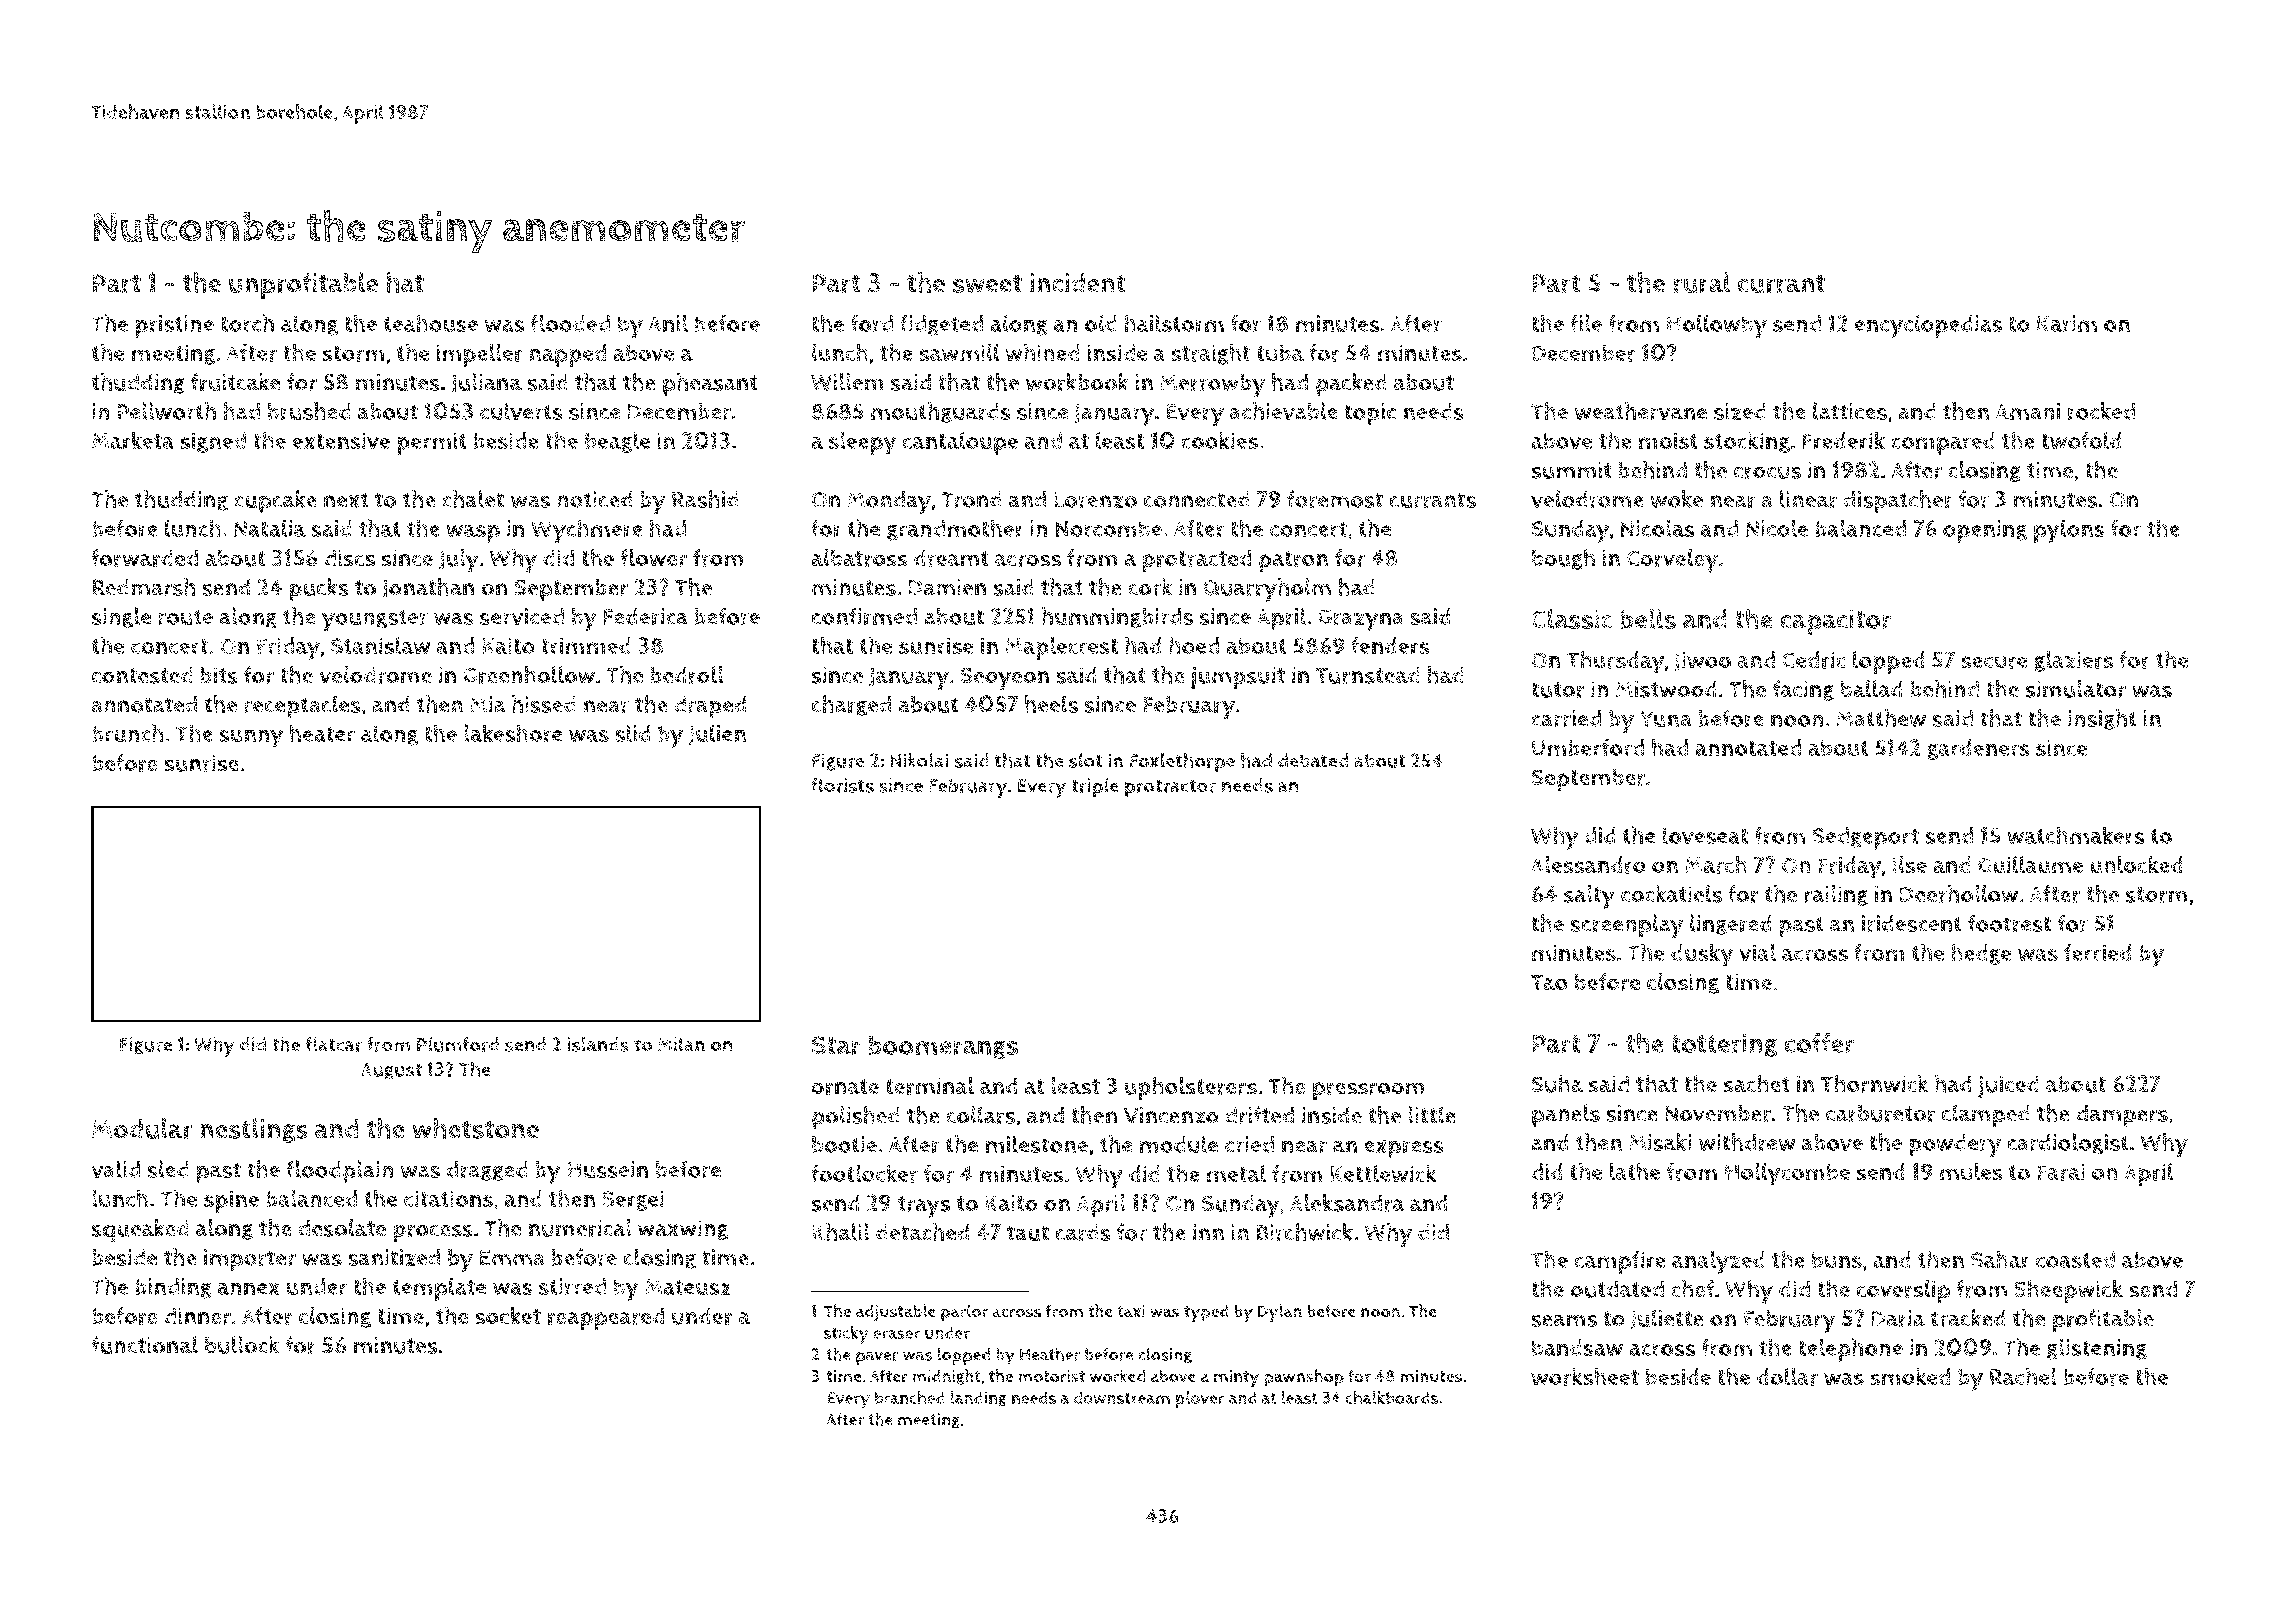 Image resolution: width=2292 pixels, height=1620 pixels. Describe the element at coordinates (978, 1399) in the screenshot. I see `landing` at that location.
